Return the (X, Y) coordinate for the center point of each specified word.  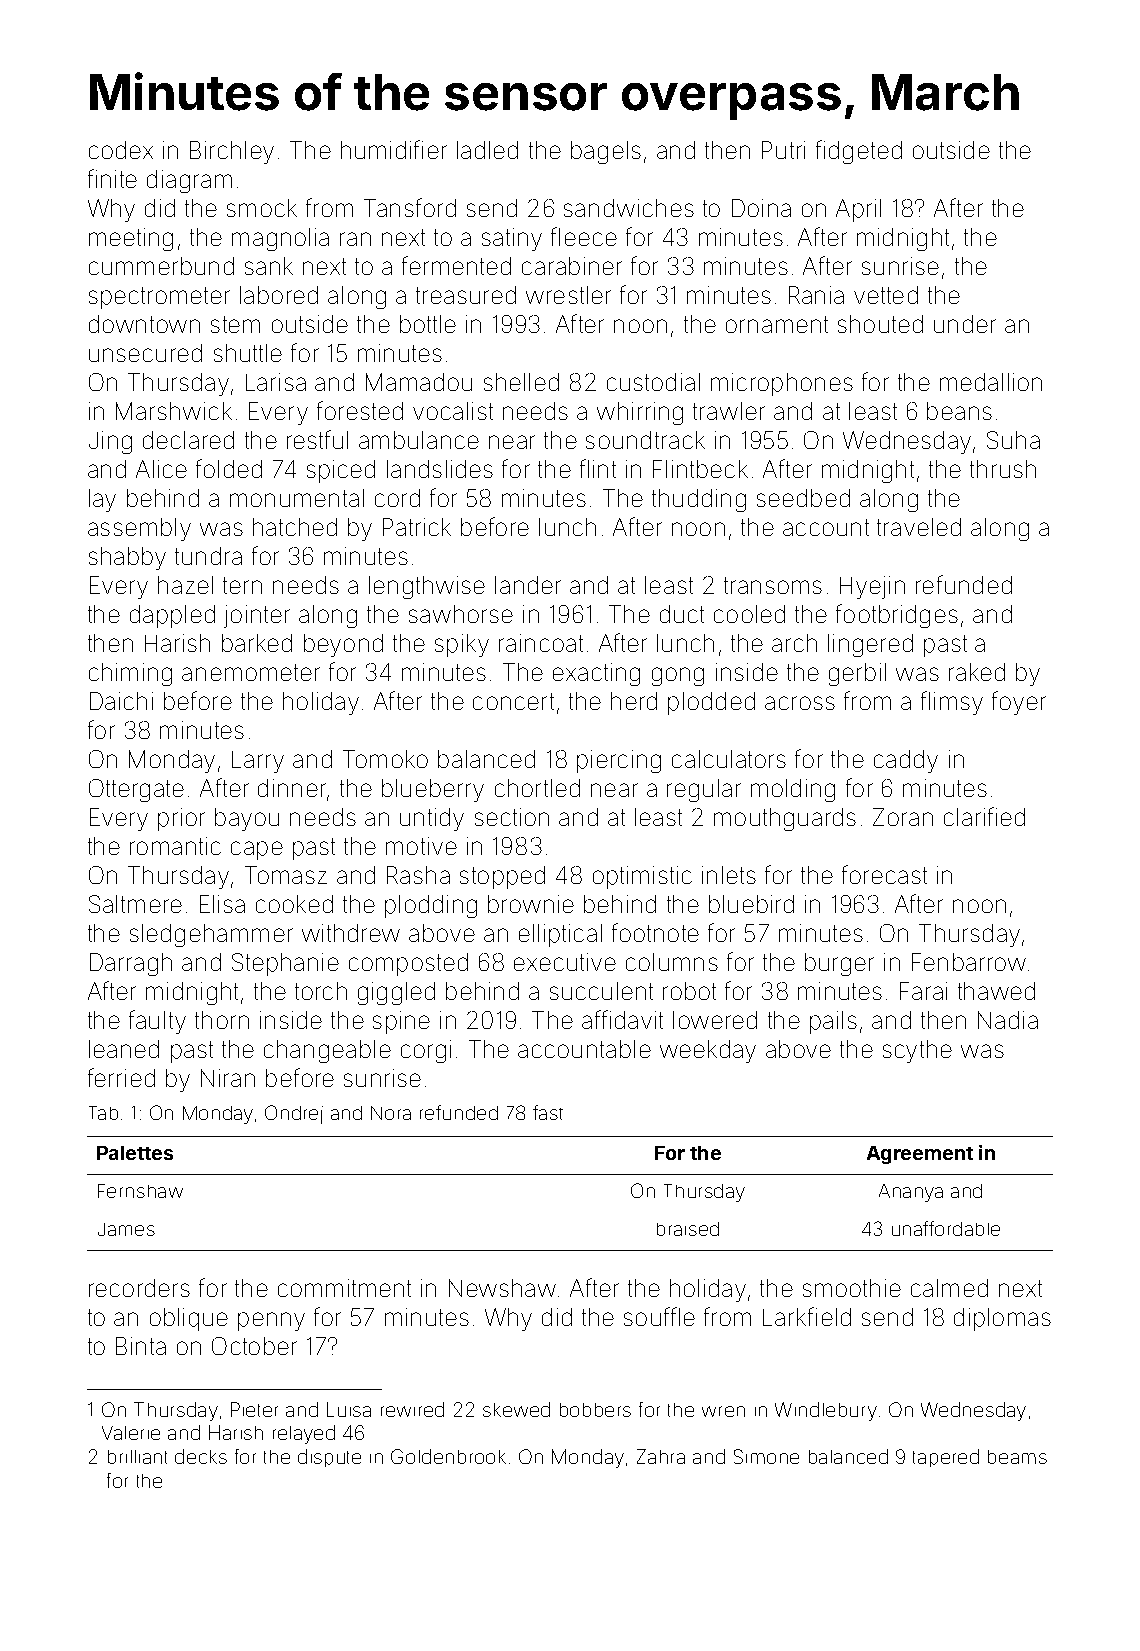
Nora (391, 1113)
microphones (782, 384)
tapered (946, 1458)
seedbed (803, 498)
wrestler (568, 295)
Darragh (131, 964)
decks (201, 1456)
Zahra (661, 1456)
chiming (130, 674)
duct (682, 614)
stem (235, 324)
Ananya (911, 1193)
